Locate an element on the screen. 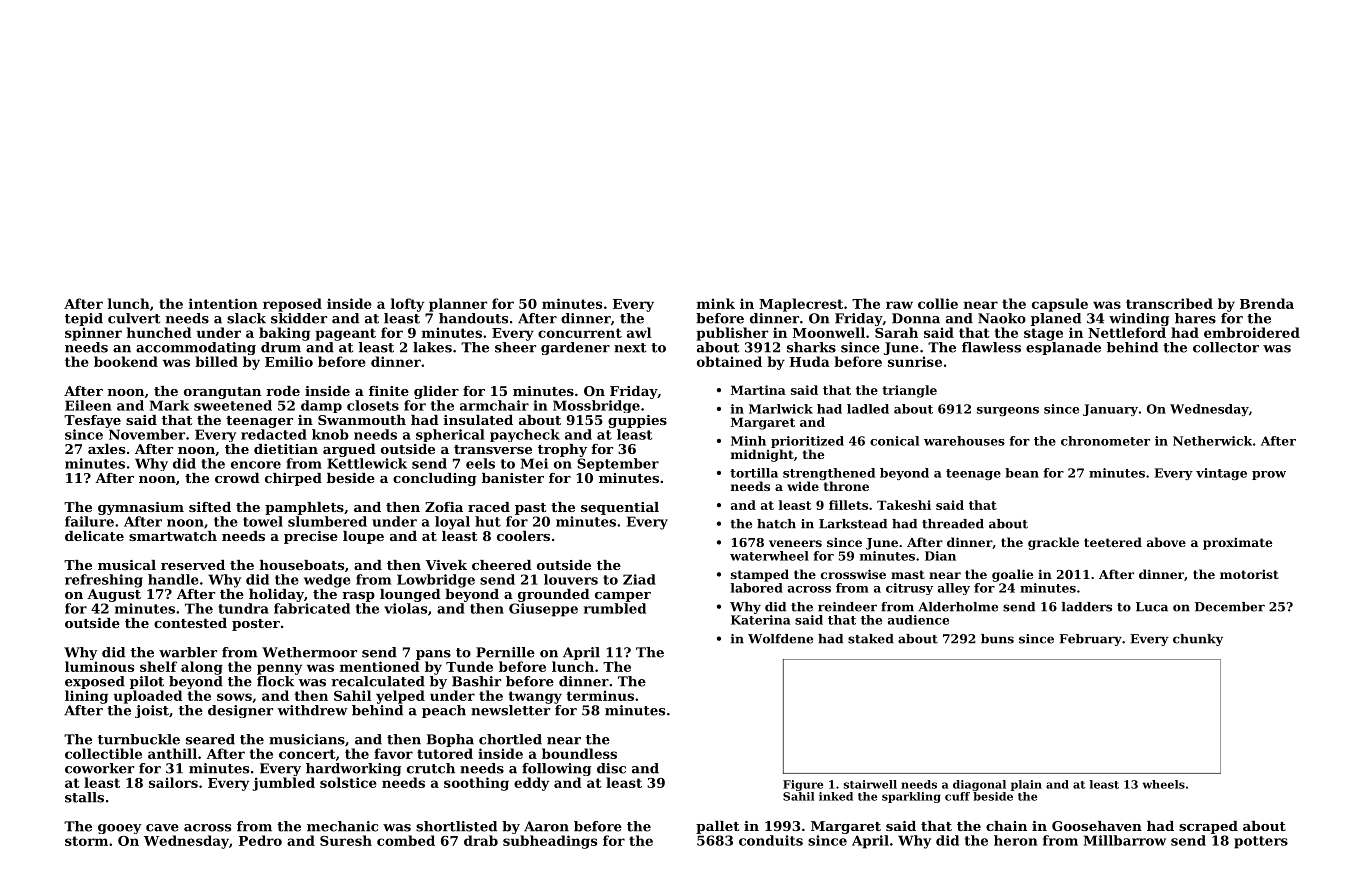 This screenshot has height=887, width=1372. Pedro is located at coordinates (260, 840).
